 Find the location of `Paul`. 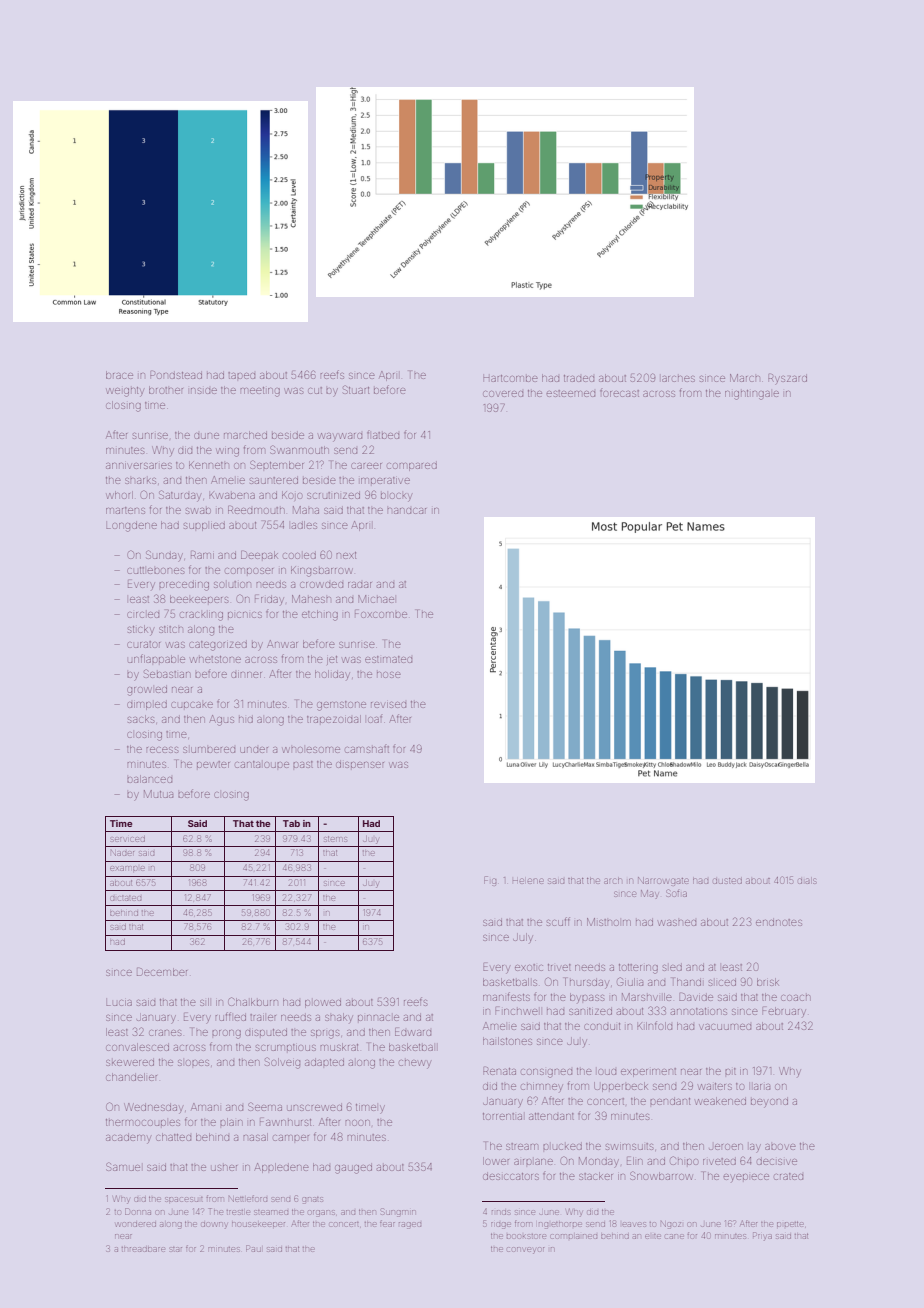

Paul is located at coordinates (253, 1248).
